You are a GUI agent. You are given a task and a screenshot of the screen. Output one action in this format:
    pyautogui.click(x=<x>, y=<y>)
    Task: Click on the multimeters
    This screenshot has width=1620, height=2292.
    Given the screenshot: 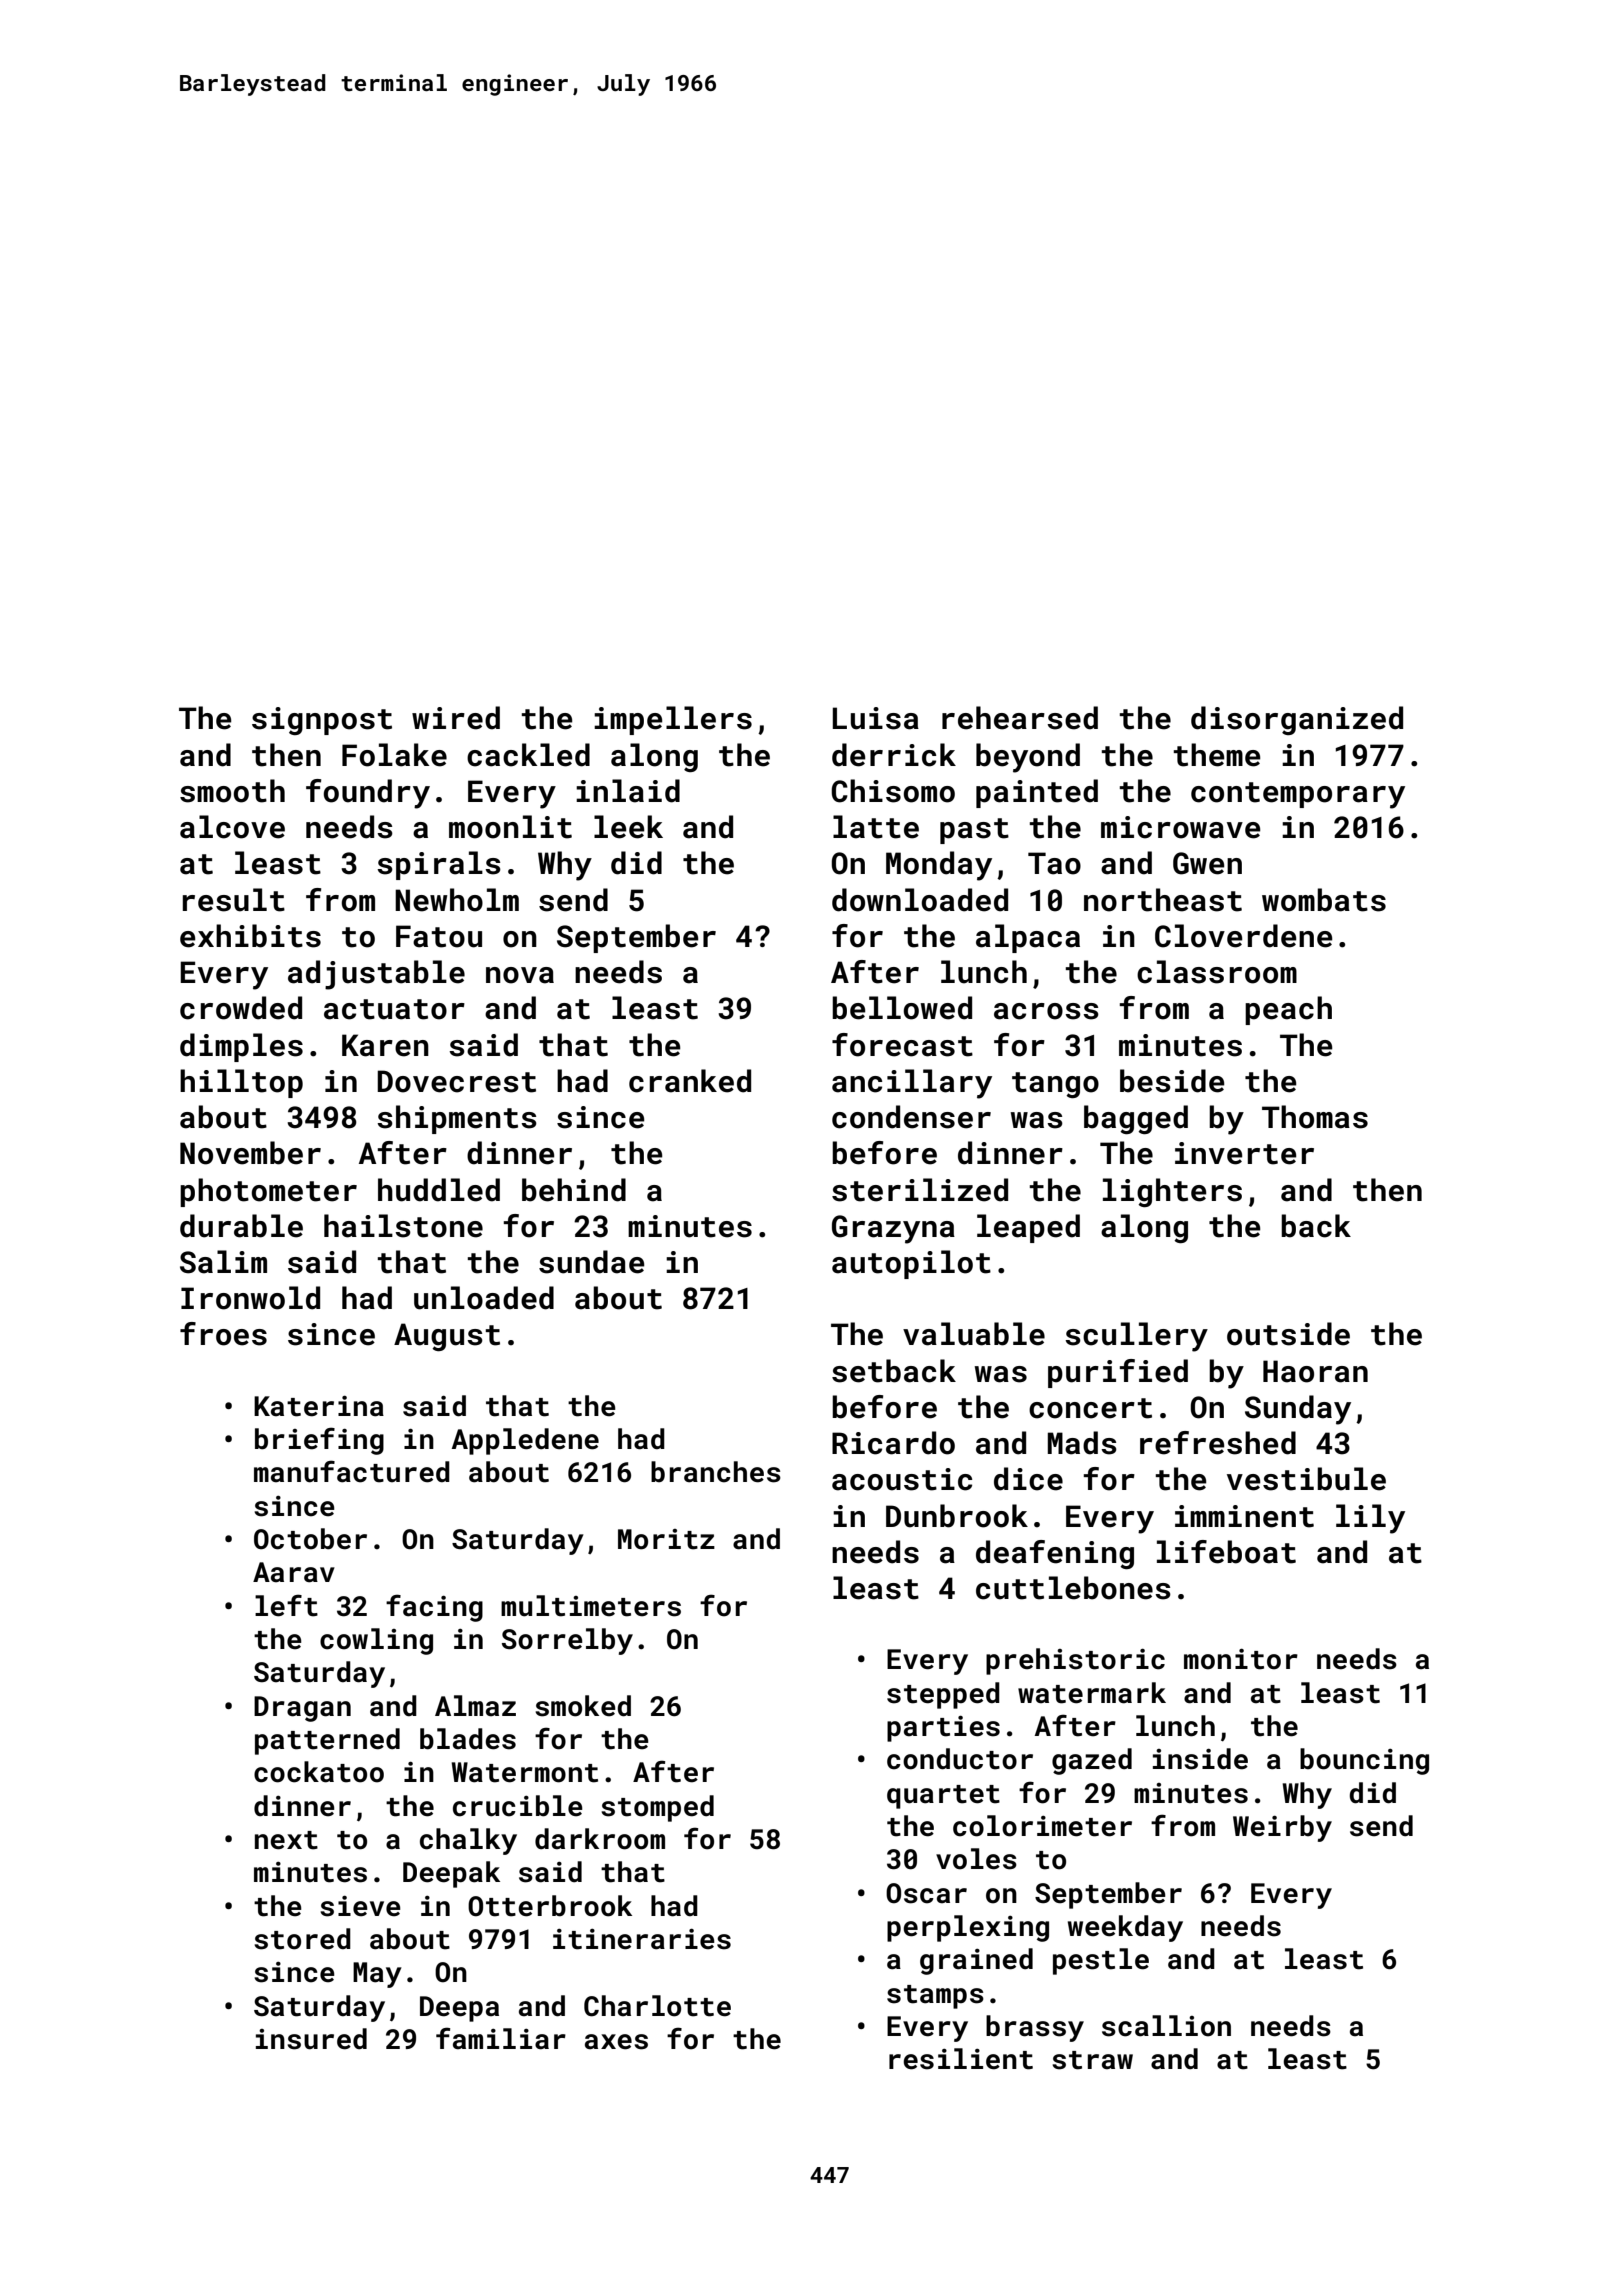 What is the action you would take?
    pyautogui.click(x=591, y=1606)
